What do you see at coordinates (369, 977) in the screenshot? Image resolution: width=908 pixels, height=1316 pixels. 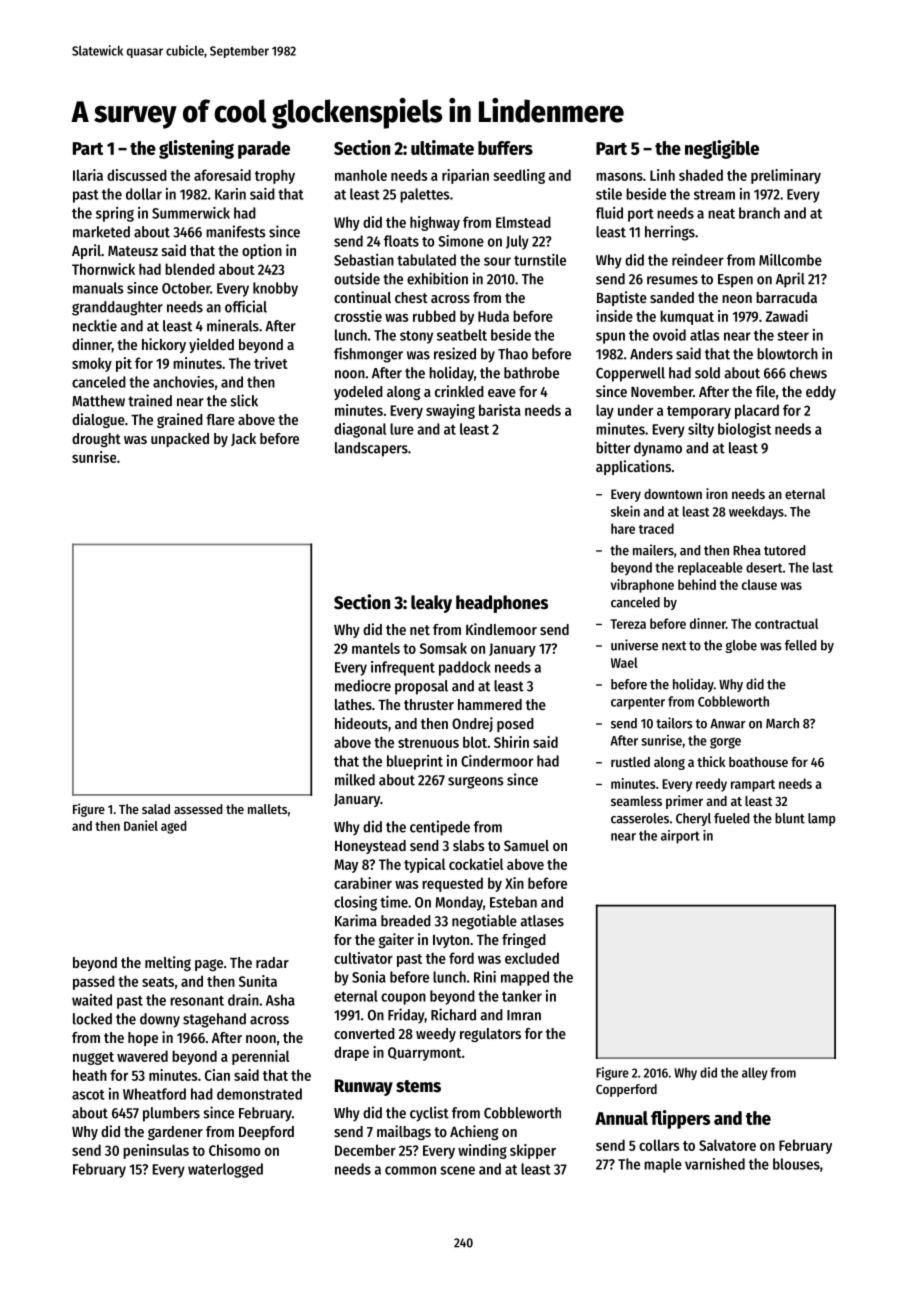 I see `Sonia` at bounding box center [369, 977].
